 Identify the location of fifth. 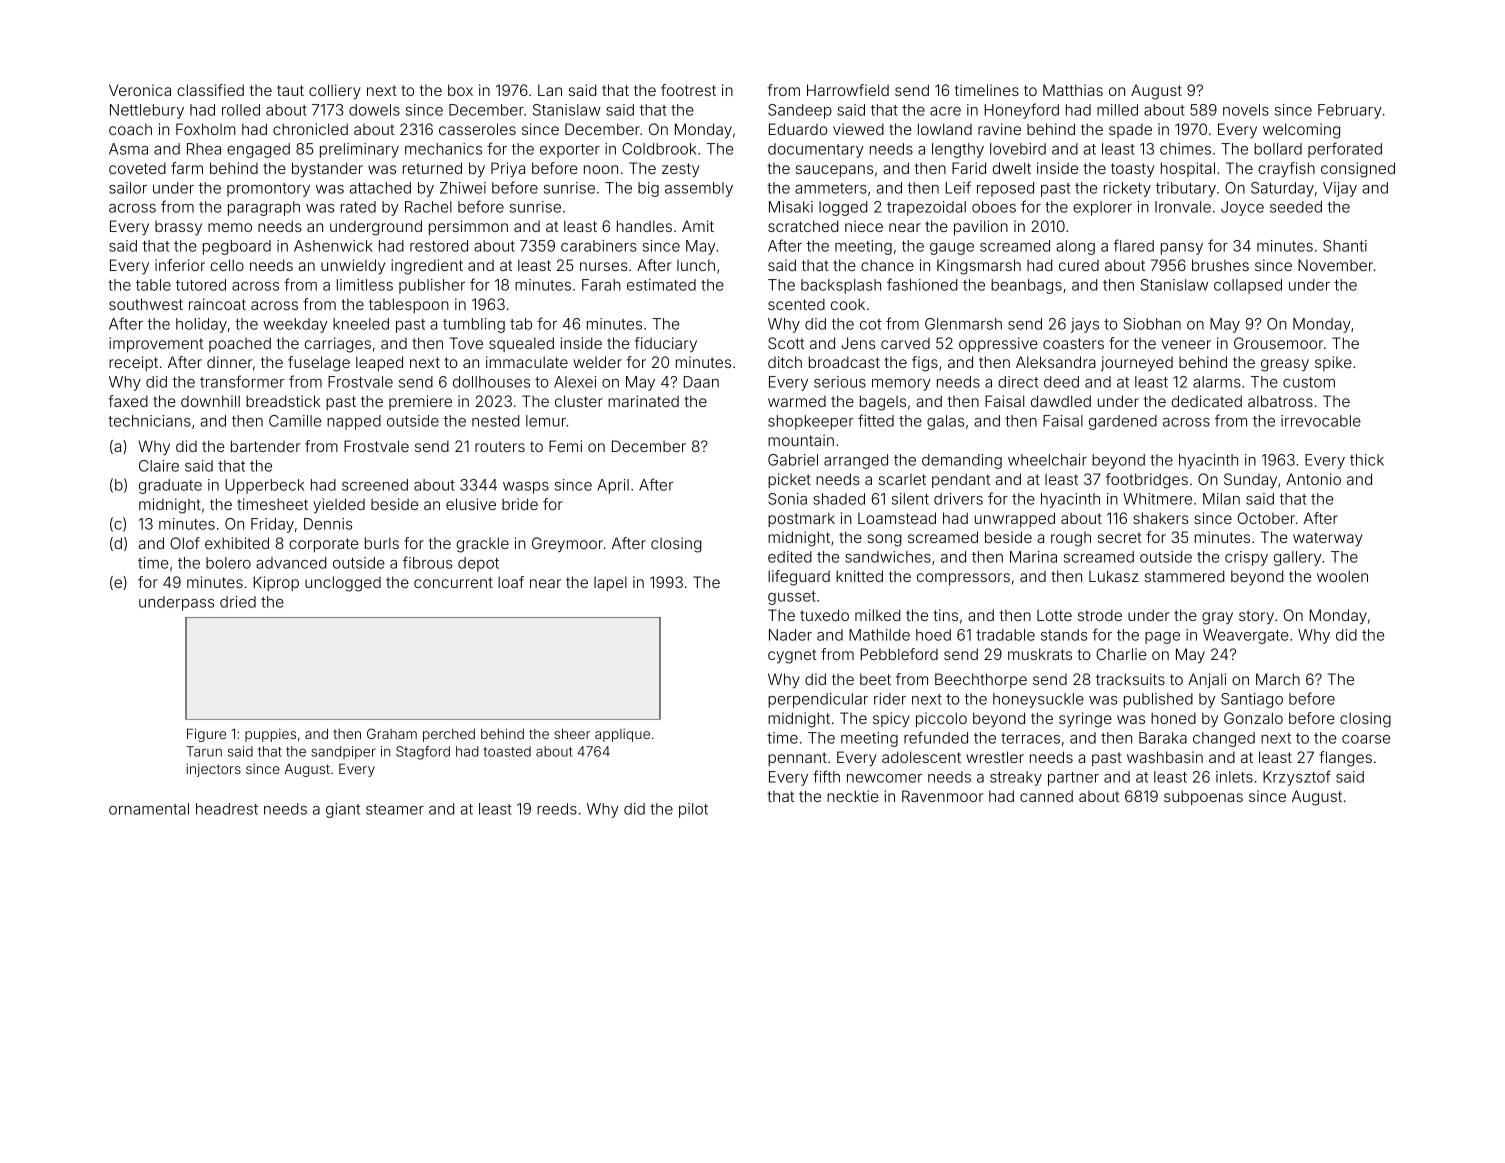
(826, 776).
